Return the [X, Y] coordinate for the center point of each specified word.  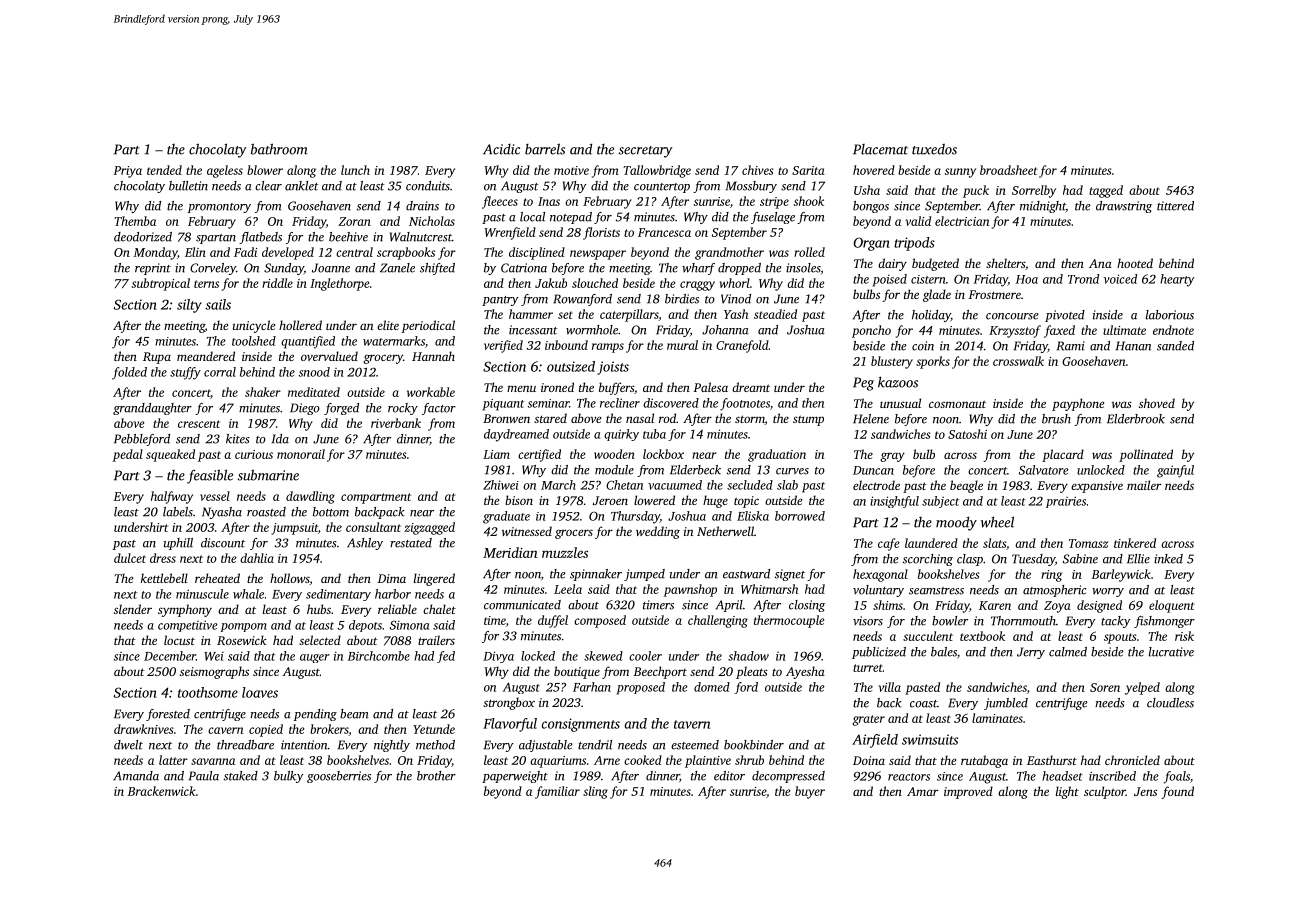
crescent [199, 424]
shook [809, 201]
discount [223, 543]
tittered [1175, 206]
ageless [225, 171]
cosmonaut [957, 404]
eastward [746, 574]
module [614, 470]
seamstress [936, 591]
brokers [329, 730]
